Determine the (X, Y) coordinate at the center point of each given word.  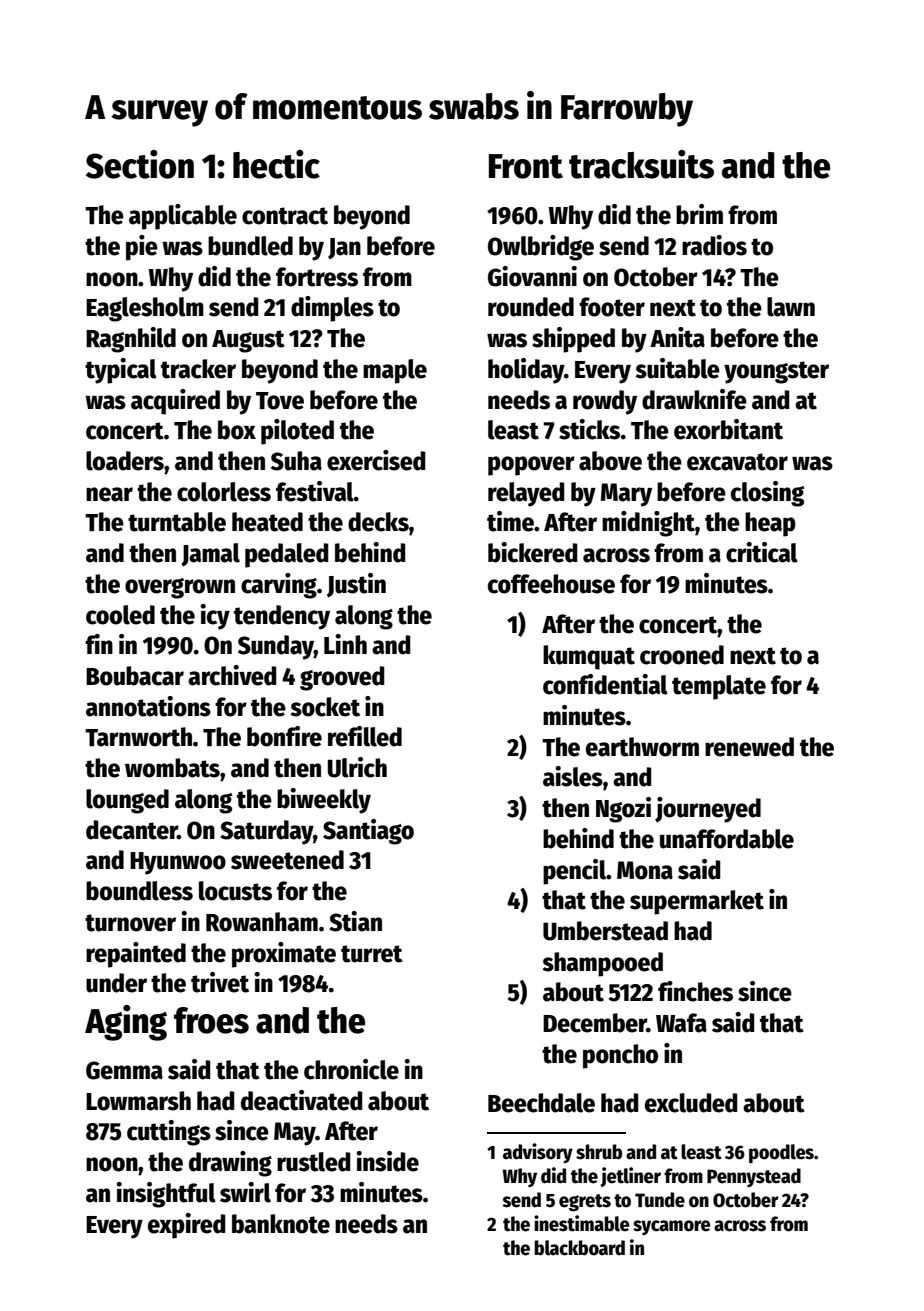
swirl (245, 1192)
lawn (791, 307)
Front (526, 166)
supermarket (697, 902)
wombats (172, 768)
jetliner (631, 1177)
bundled (250, 246)
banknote (281, 1224)
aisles (573, 776)
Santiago (368, 832)
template (719, 687)
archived (232, 675)
